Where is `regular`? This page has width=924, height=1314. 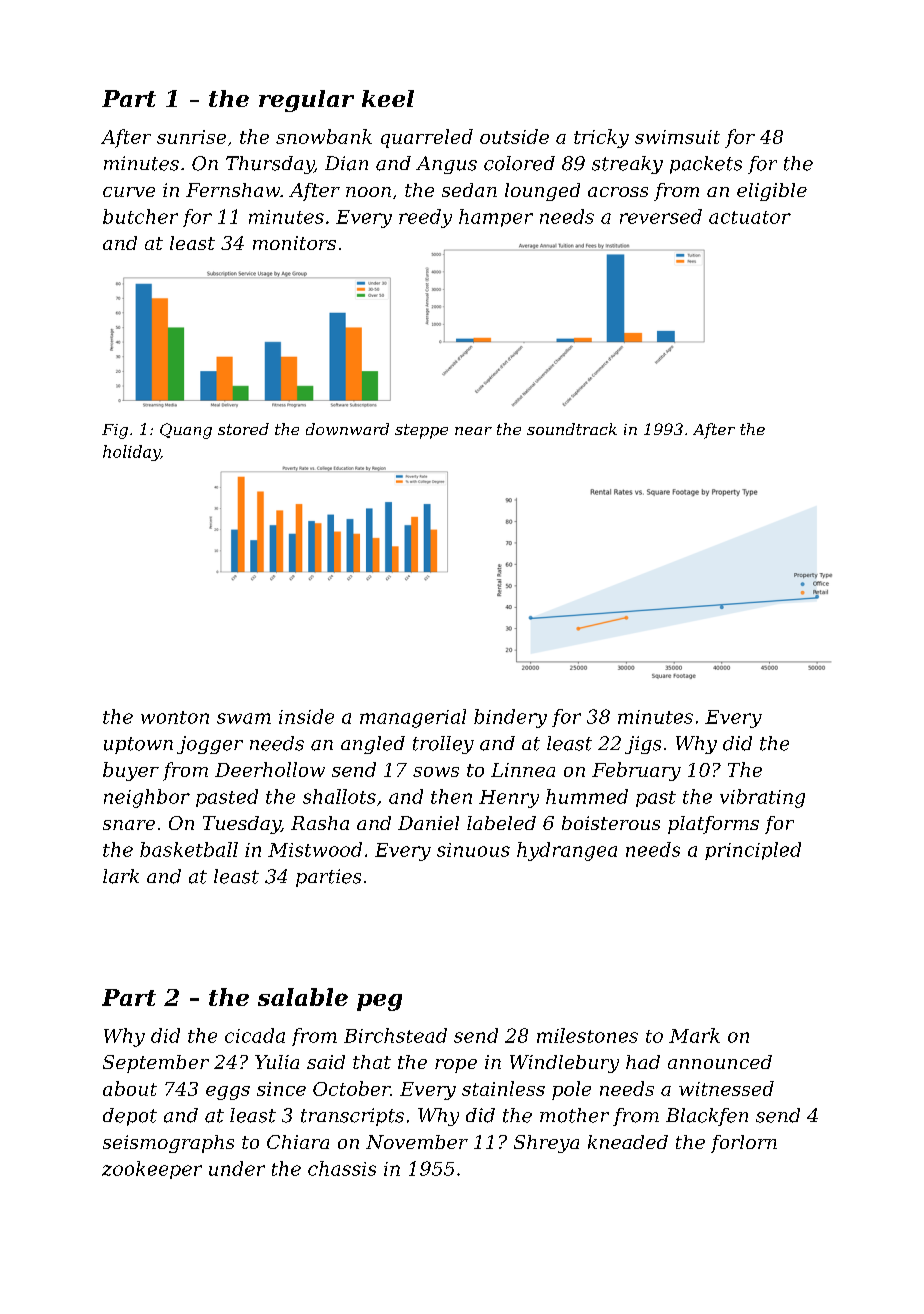 regular is located at coordinates (306, 101).
